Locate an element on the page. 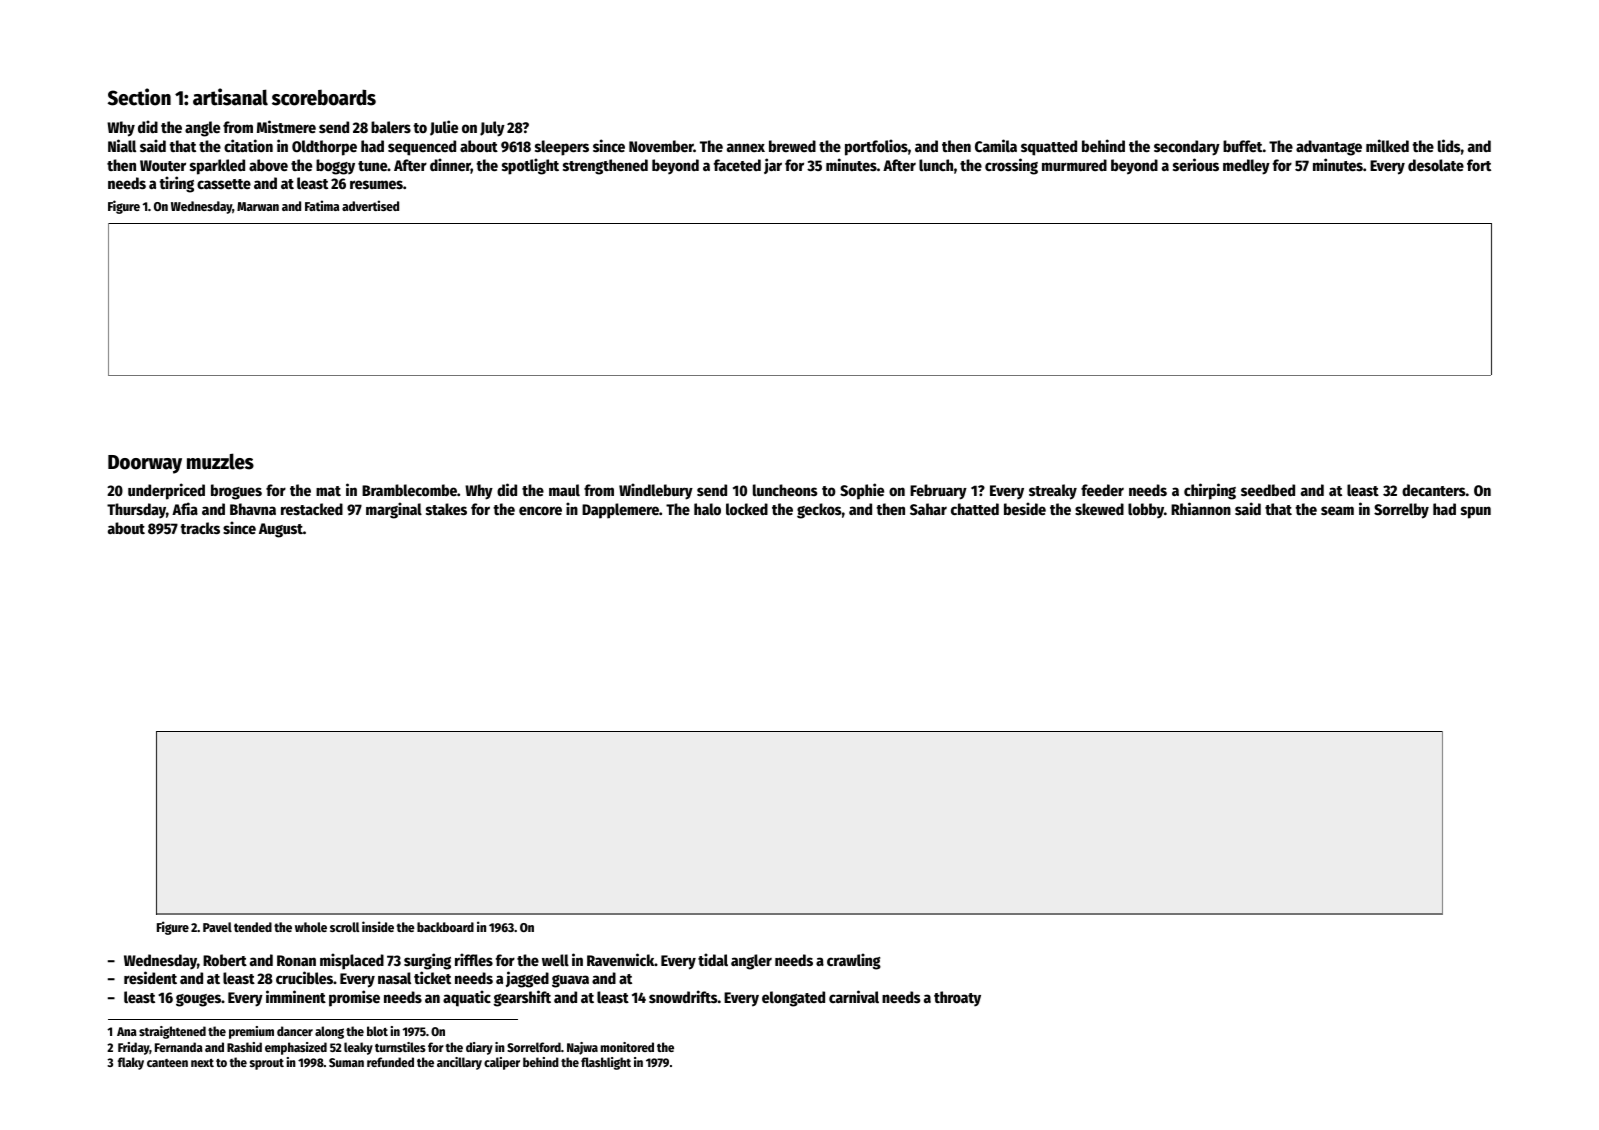  February is located at coordinates (938, 492).
